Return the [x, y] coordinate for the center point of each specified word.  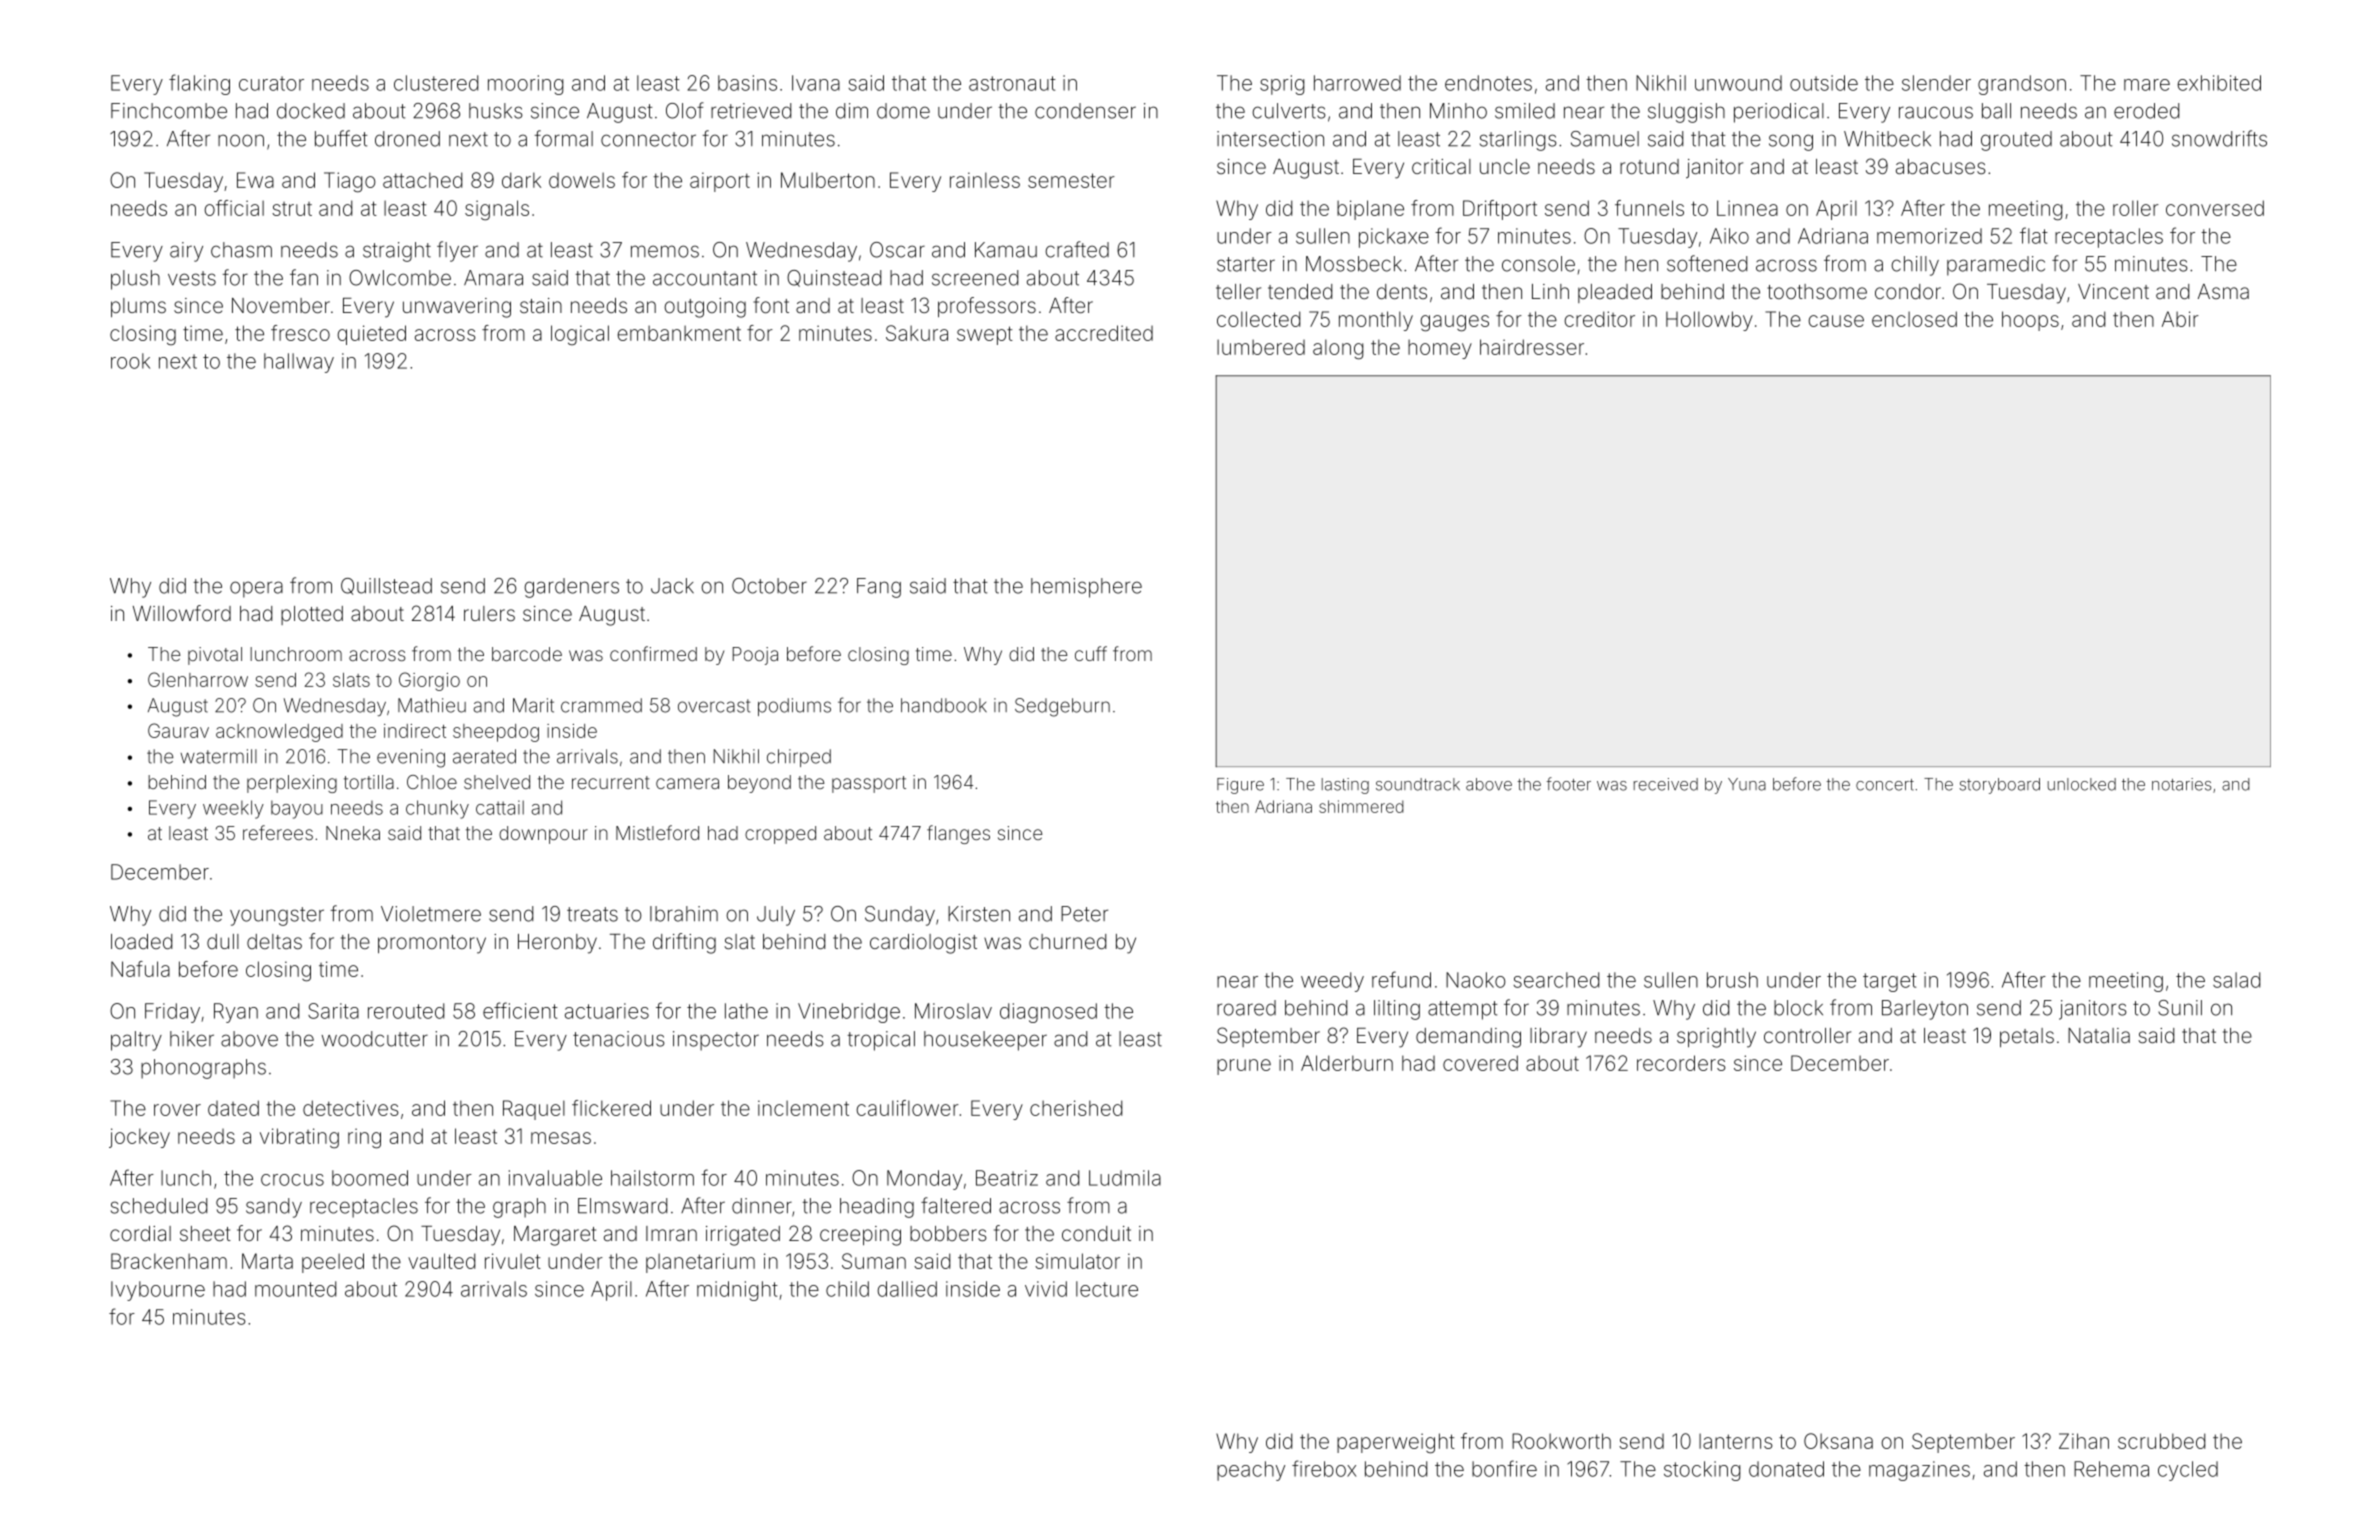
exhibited [2219, 83]
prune [1244, 1067]
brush [1732, 980]
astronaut [1012, 83]
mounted [295, 1289]
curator [271, 83]
